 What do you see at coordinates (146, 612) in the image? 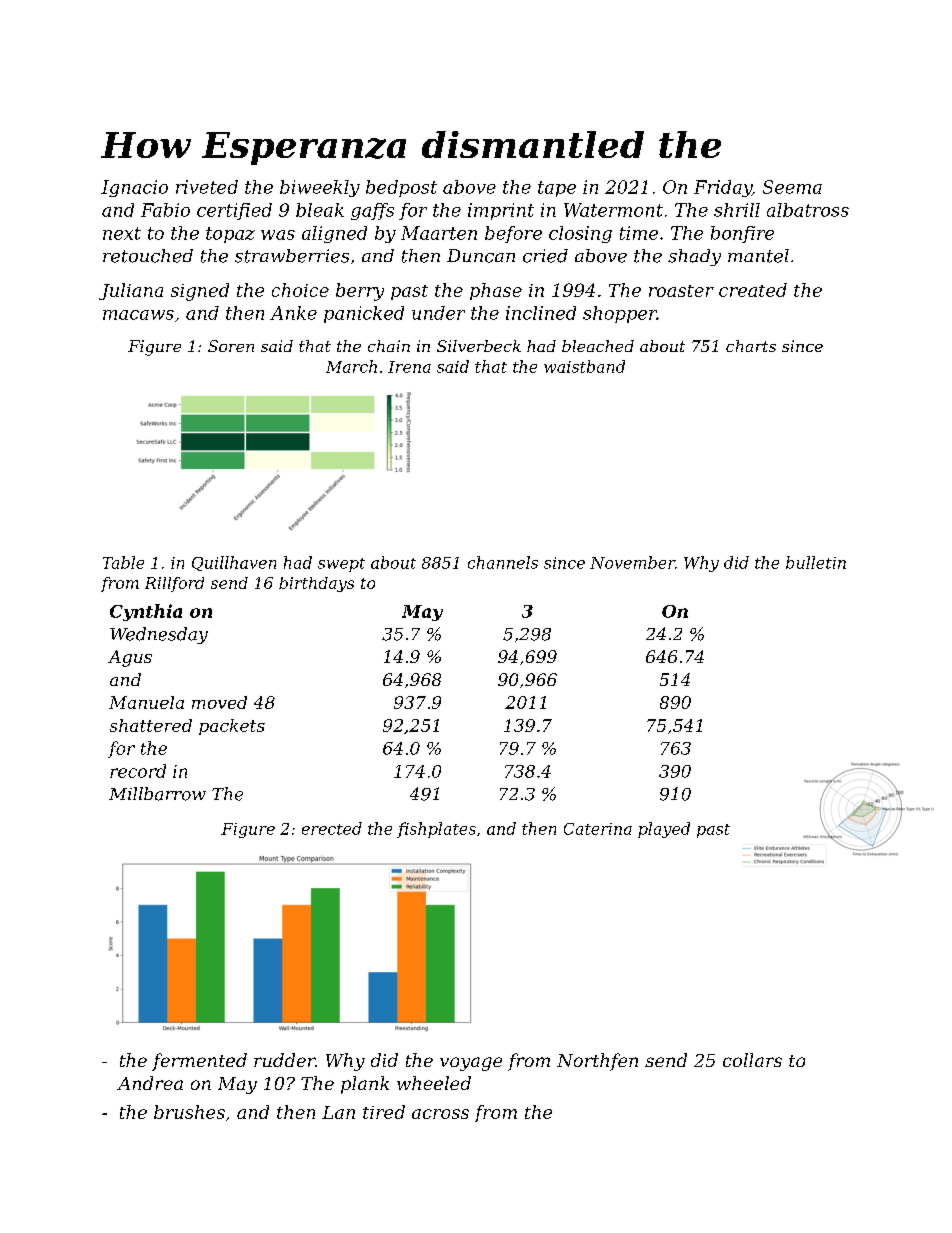
I see `Cynthia` at bounding box center [146, 612].
